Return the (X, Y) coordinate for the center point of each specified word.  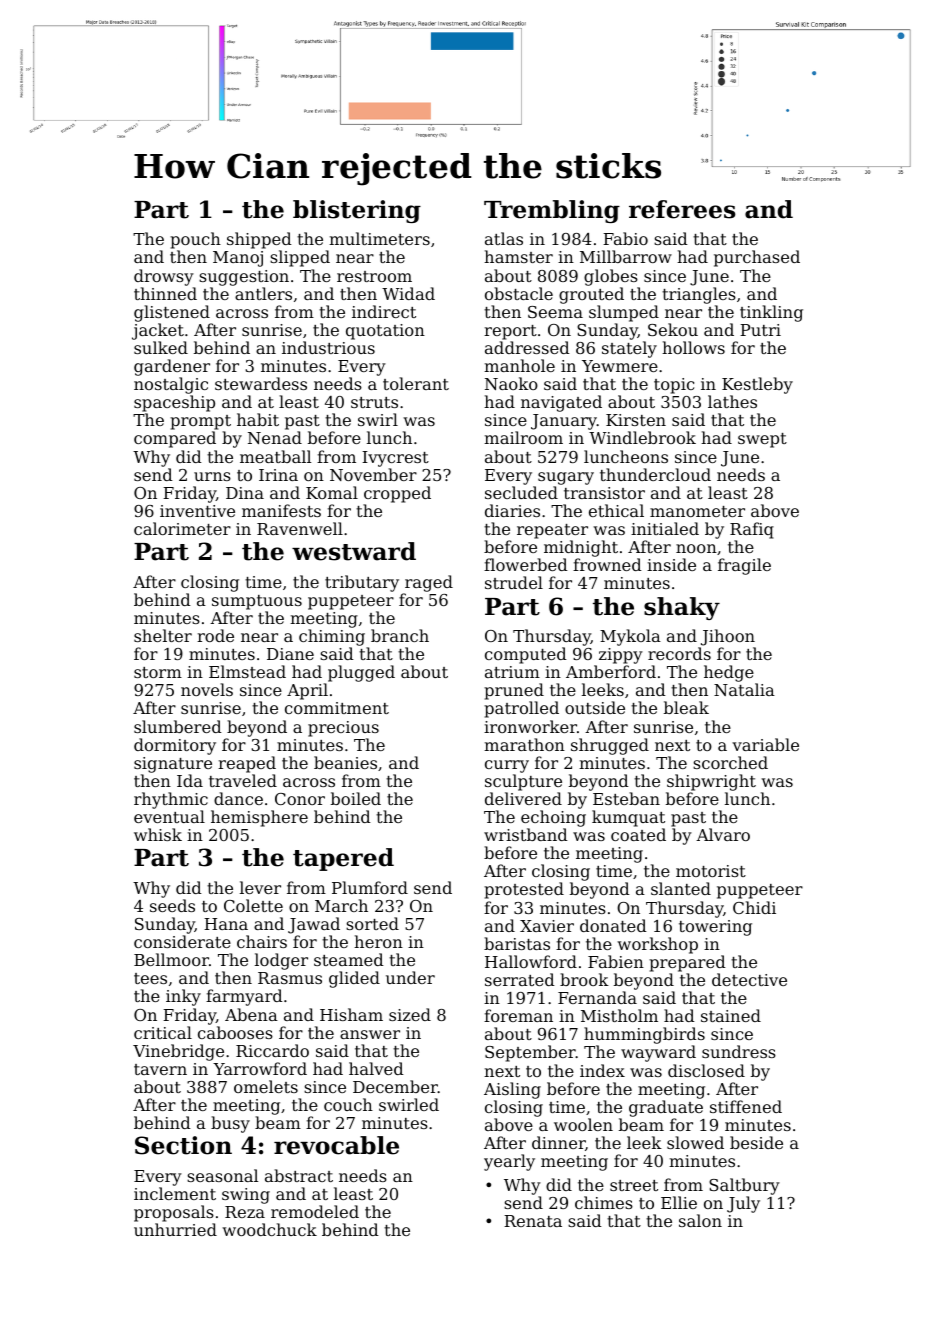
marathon (524, 744)
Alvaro (723, 834)
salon (700, 1220)
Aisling (512, 1090)
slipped (300, 258)
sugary (566, 478)
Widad (408, 293)
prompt (200, 422)
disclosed (706, 1070)
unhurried (175, 1229)
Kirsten (636, 420)
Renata (533, 1221)
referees (682, 209)
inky (183, 997)
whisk (158, 834)
